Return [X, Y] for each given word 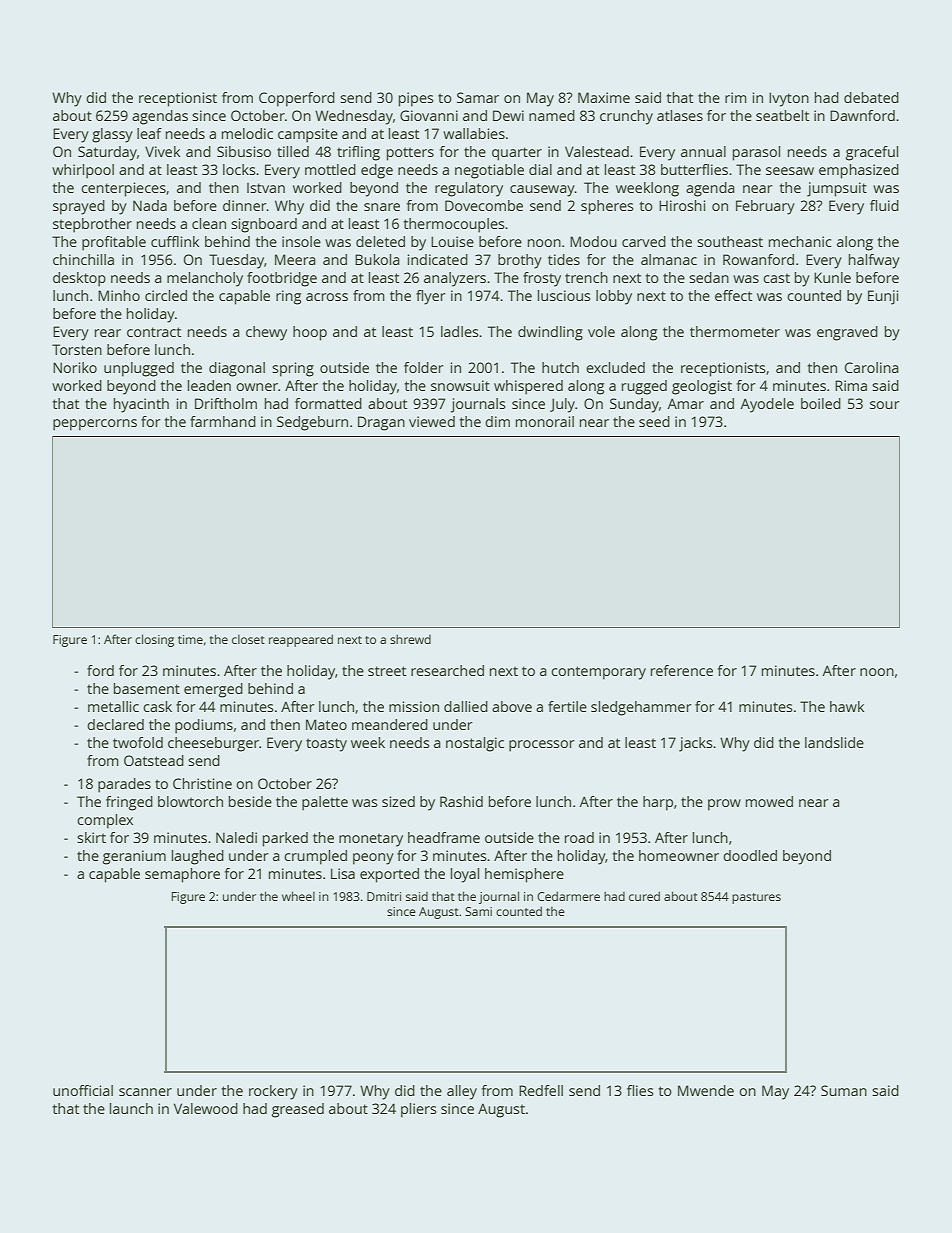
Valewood [206, 1108]
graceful [872, 153]
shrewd [410, 639]
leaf [149, 133]
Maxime [604, 97]
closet [248, 639]
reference [682, 670]
